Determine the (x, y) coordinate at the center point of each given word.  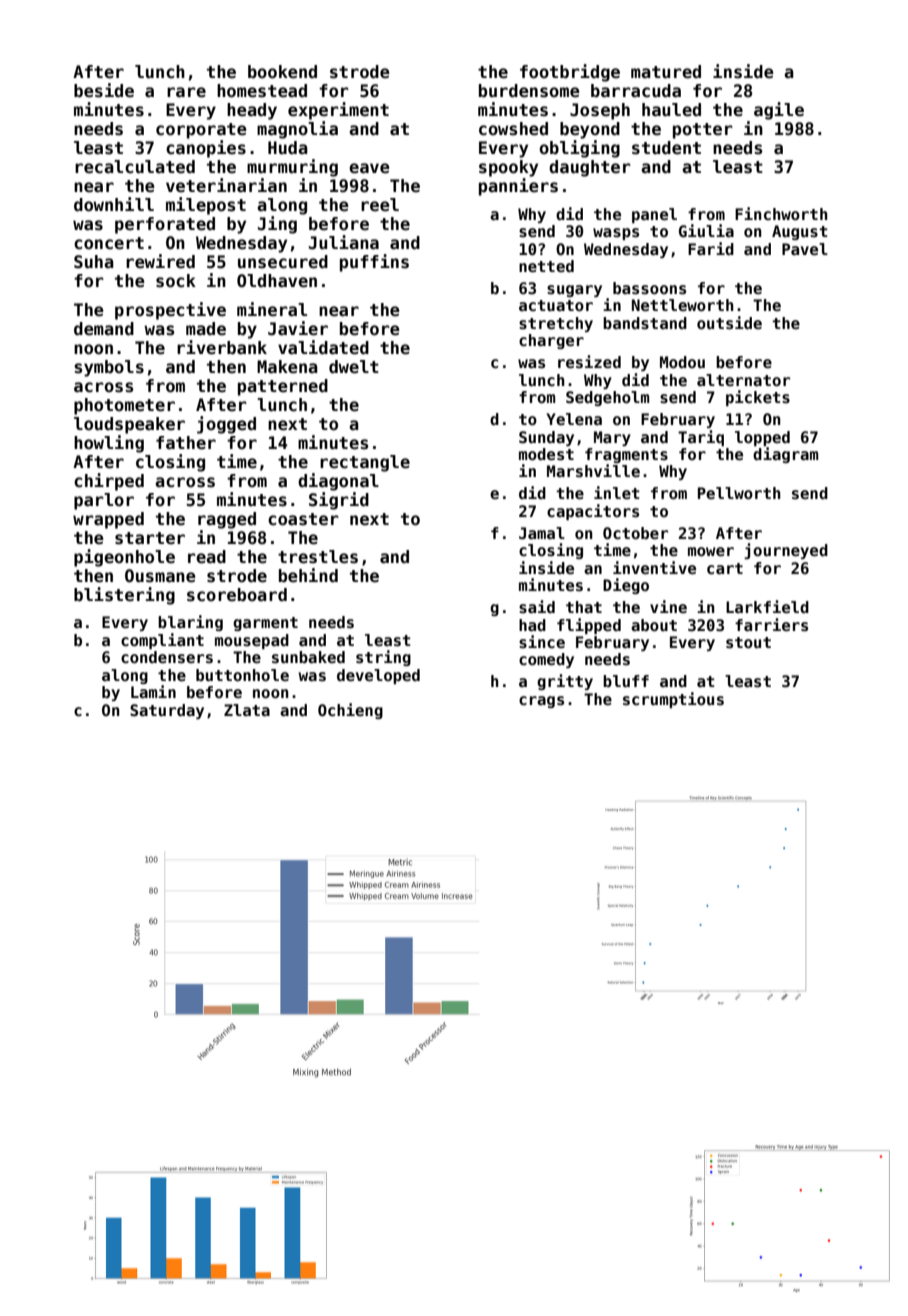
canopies (206, 149)
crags (541, 702)
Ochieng (350, 711)
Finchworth (781, 213)
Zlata (247, 710)
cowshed (513, 129)
